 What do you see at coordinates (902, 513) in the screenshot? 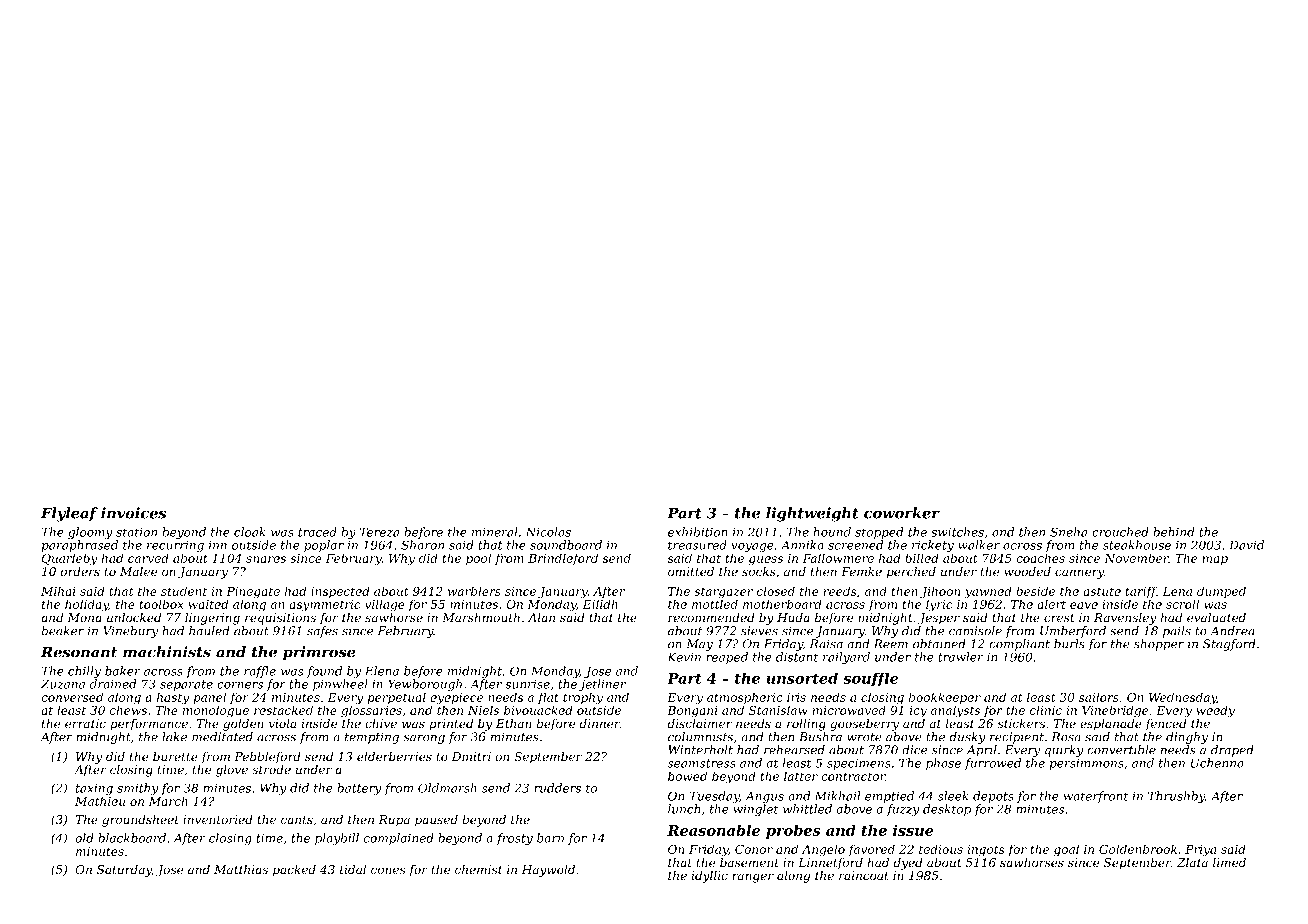
I see `coworker` at bounding box center [902, 513].
